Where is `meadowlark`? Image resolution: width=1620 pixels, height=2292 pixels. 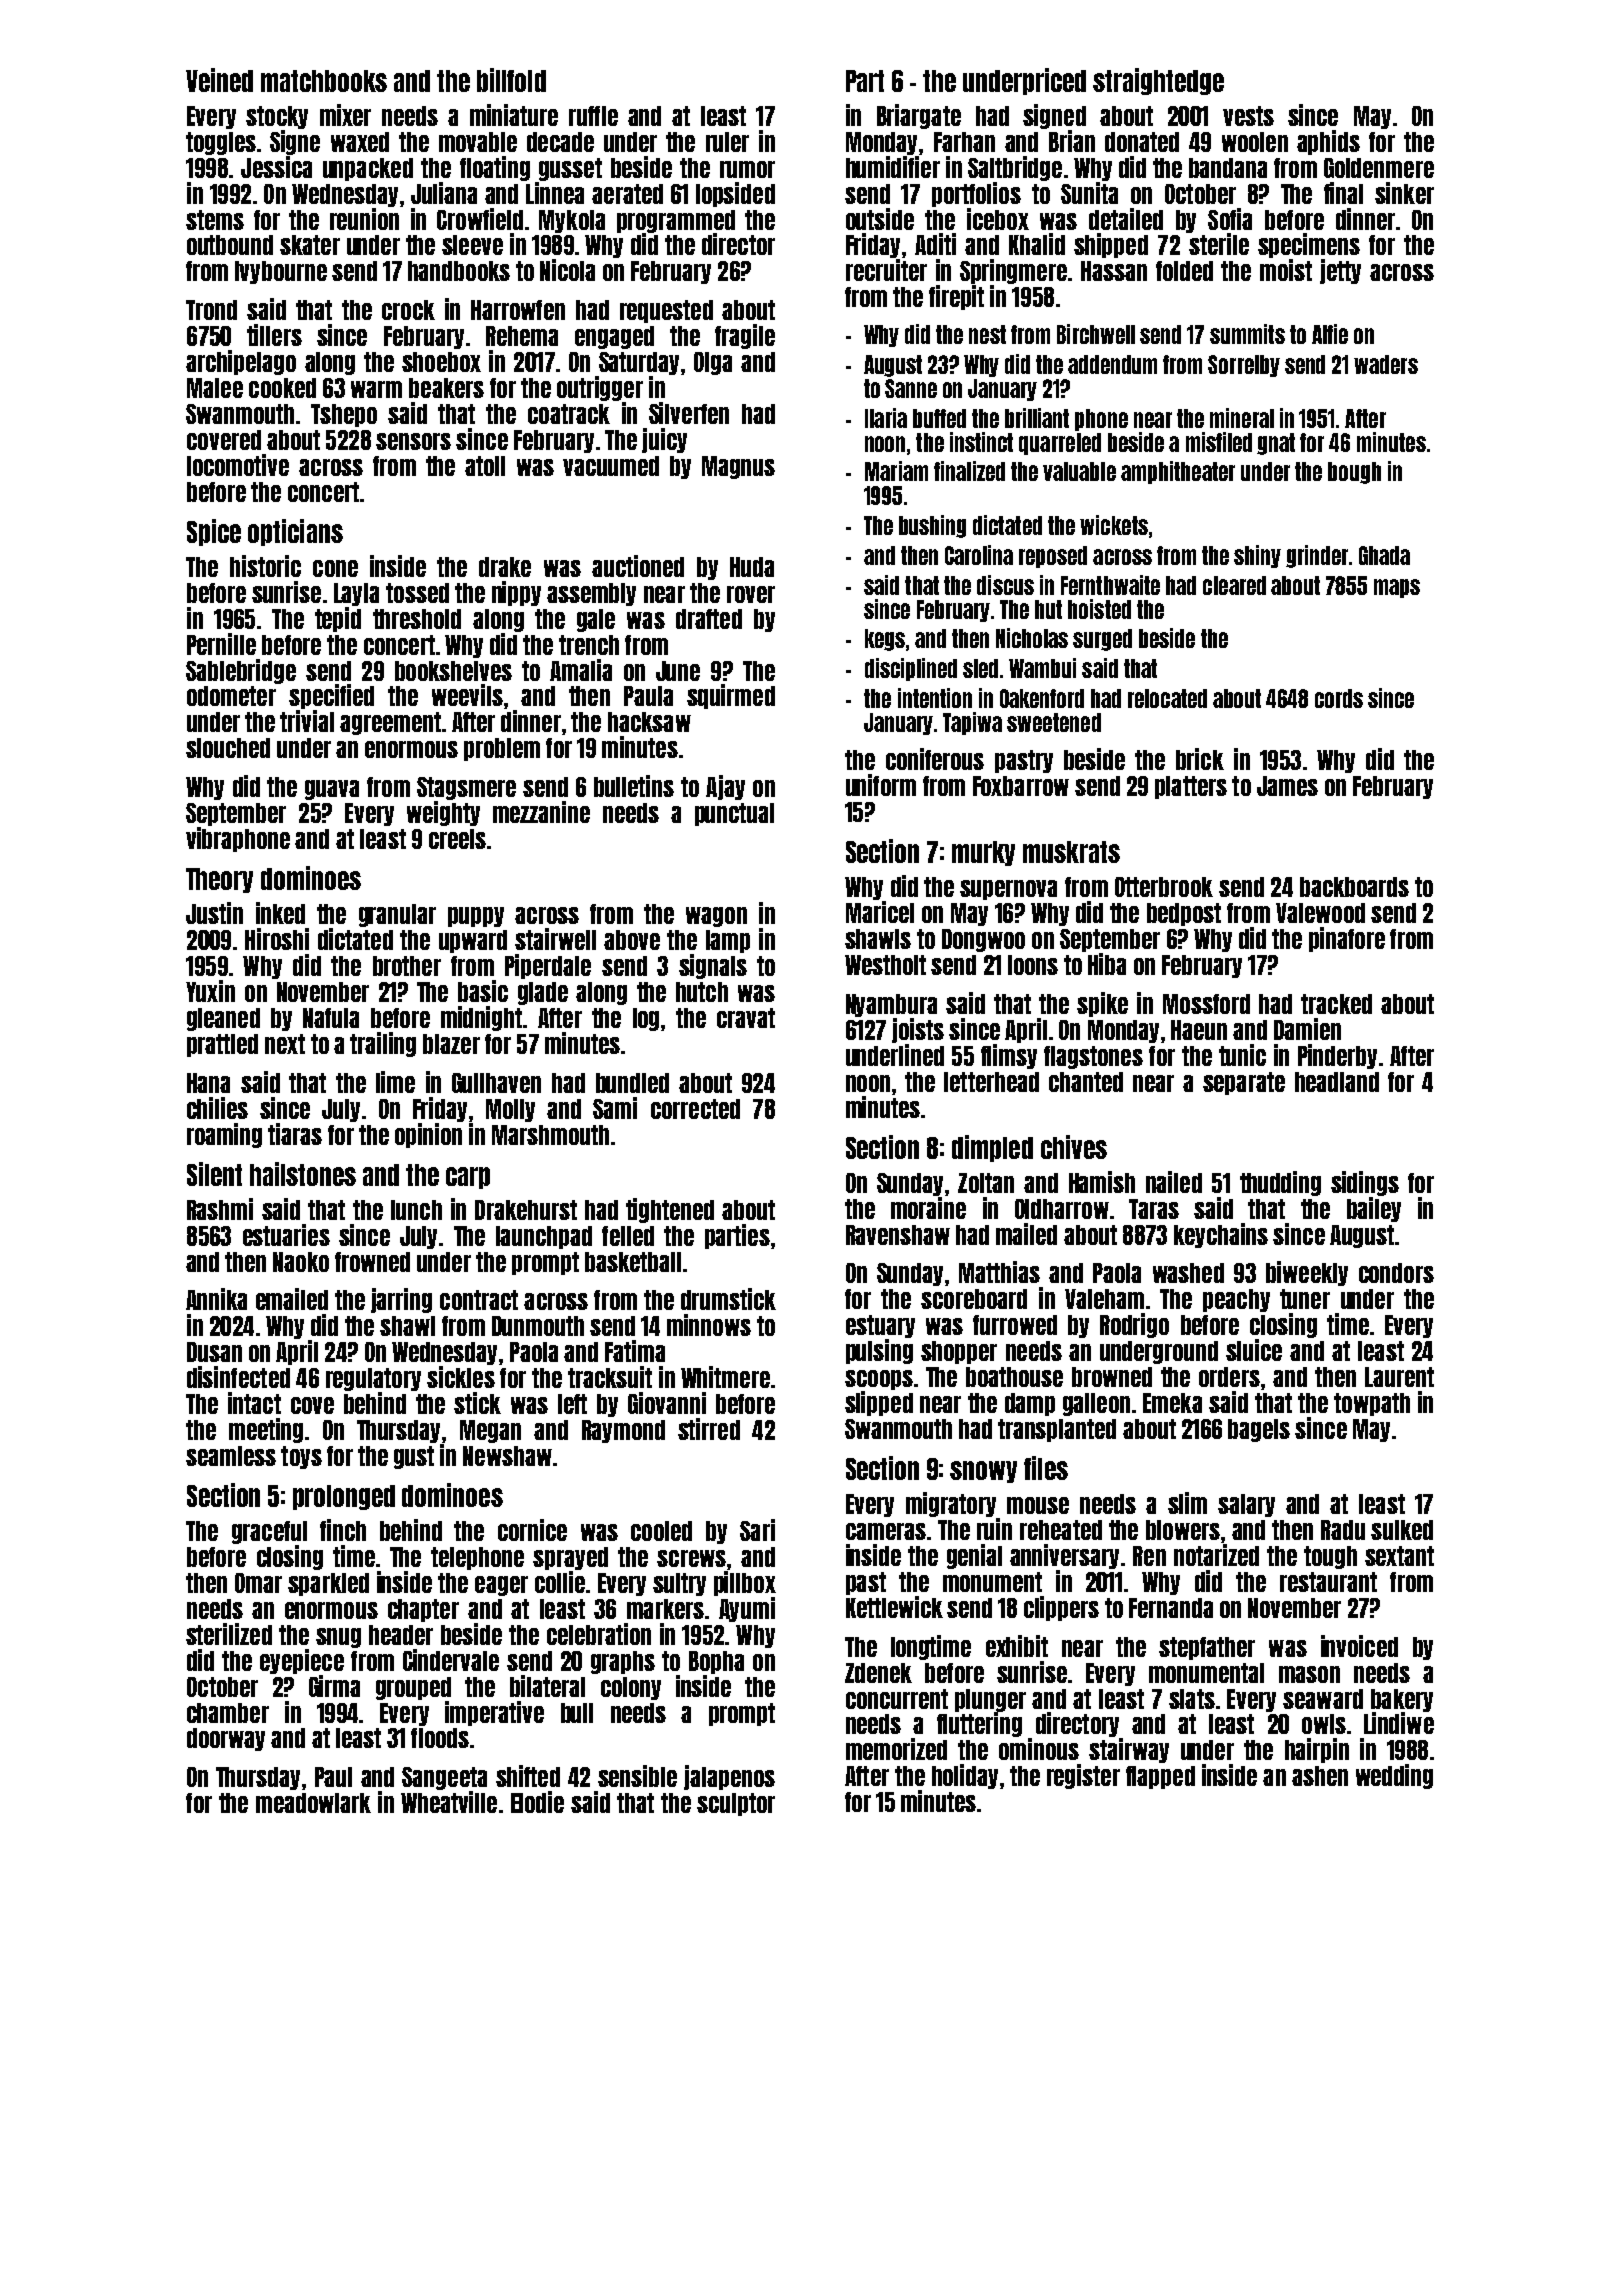
meadowlark is located at coordinates (313, 1803).
